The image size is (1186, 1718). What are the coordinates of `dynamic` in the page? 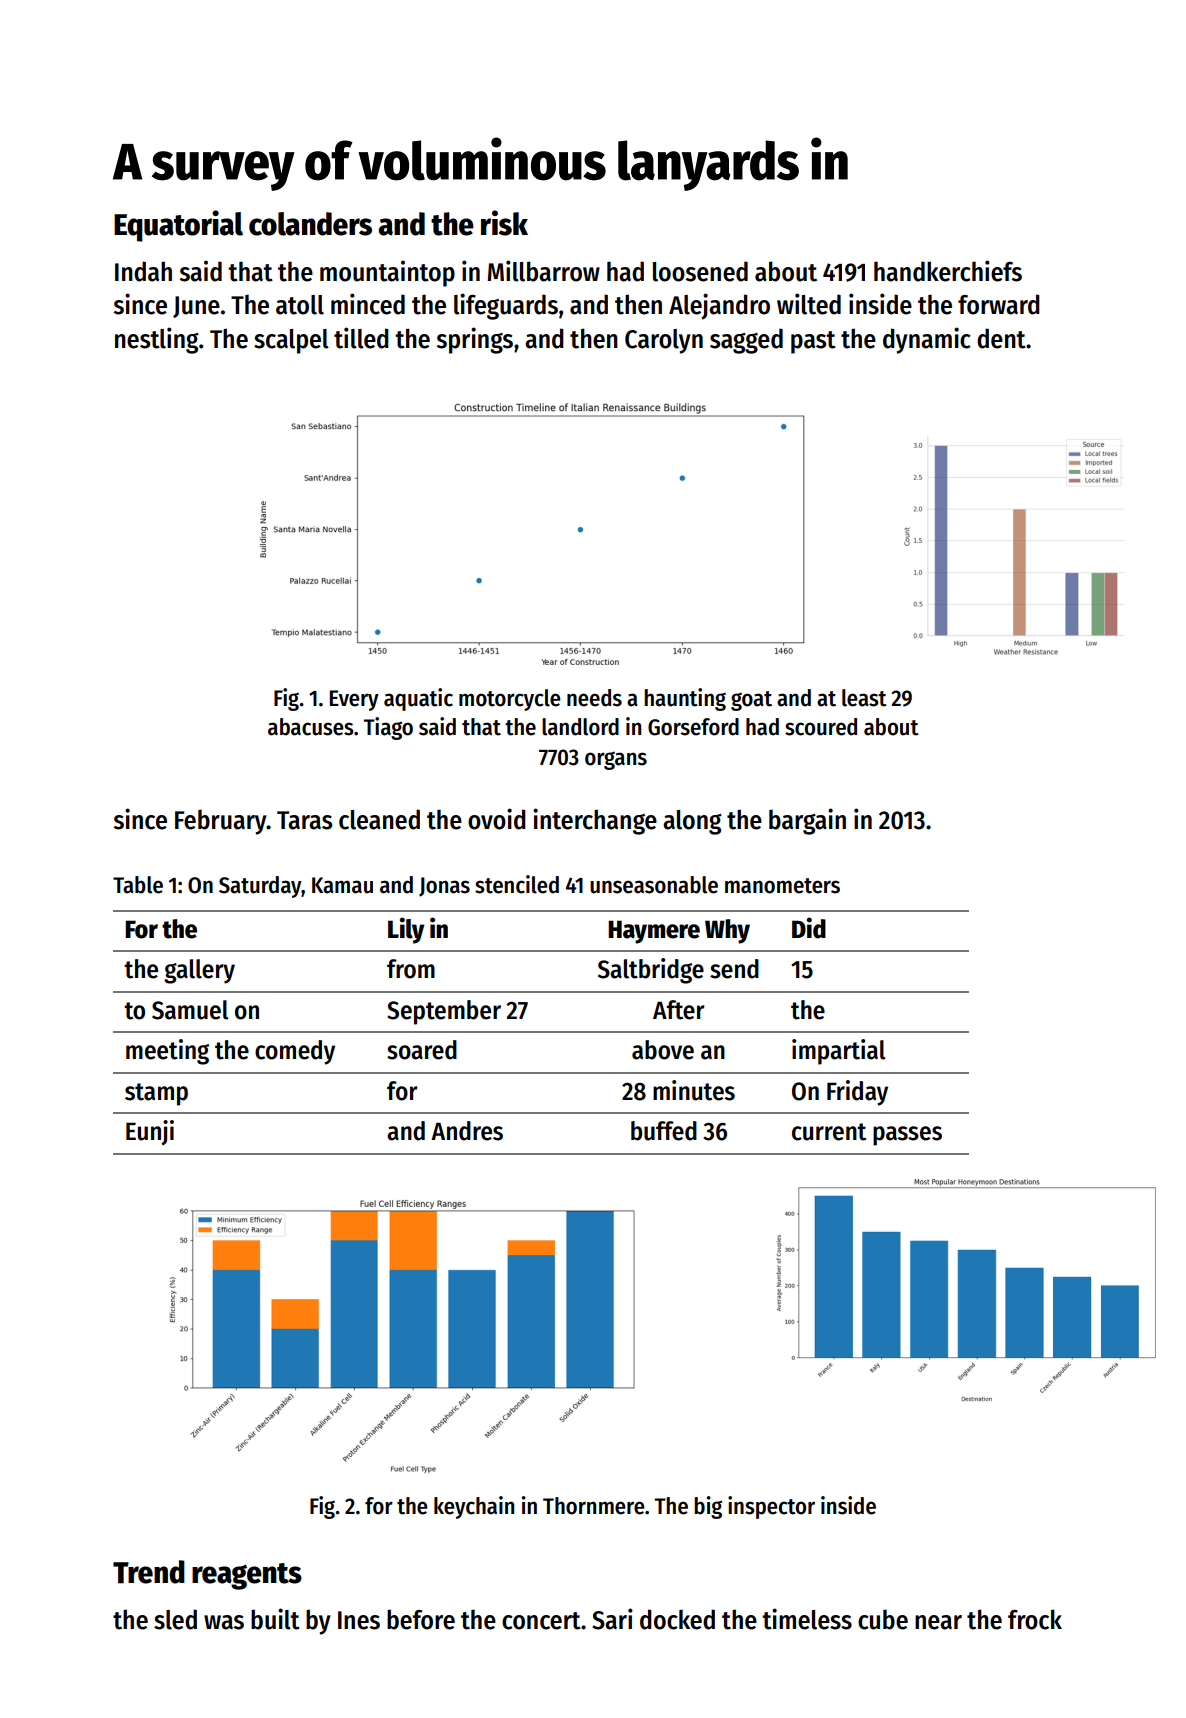 It's located at (927, 340).
